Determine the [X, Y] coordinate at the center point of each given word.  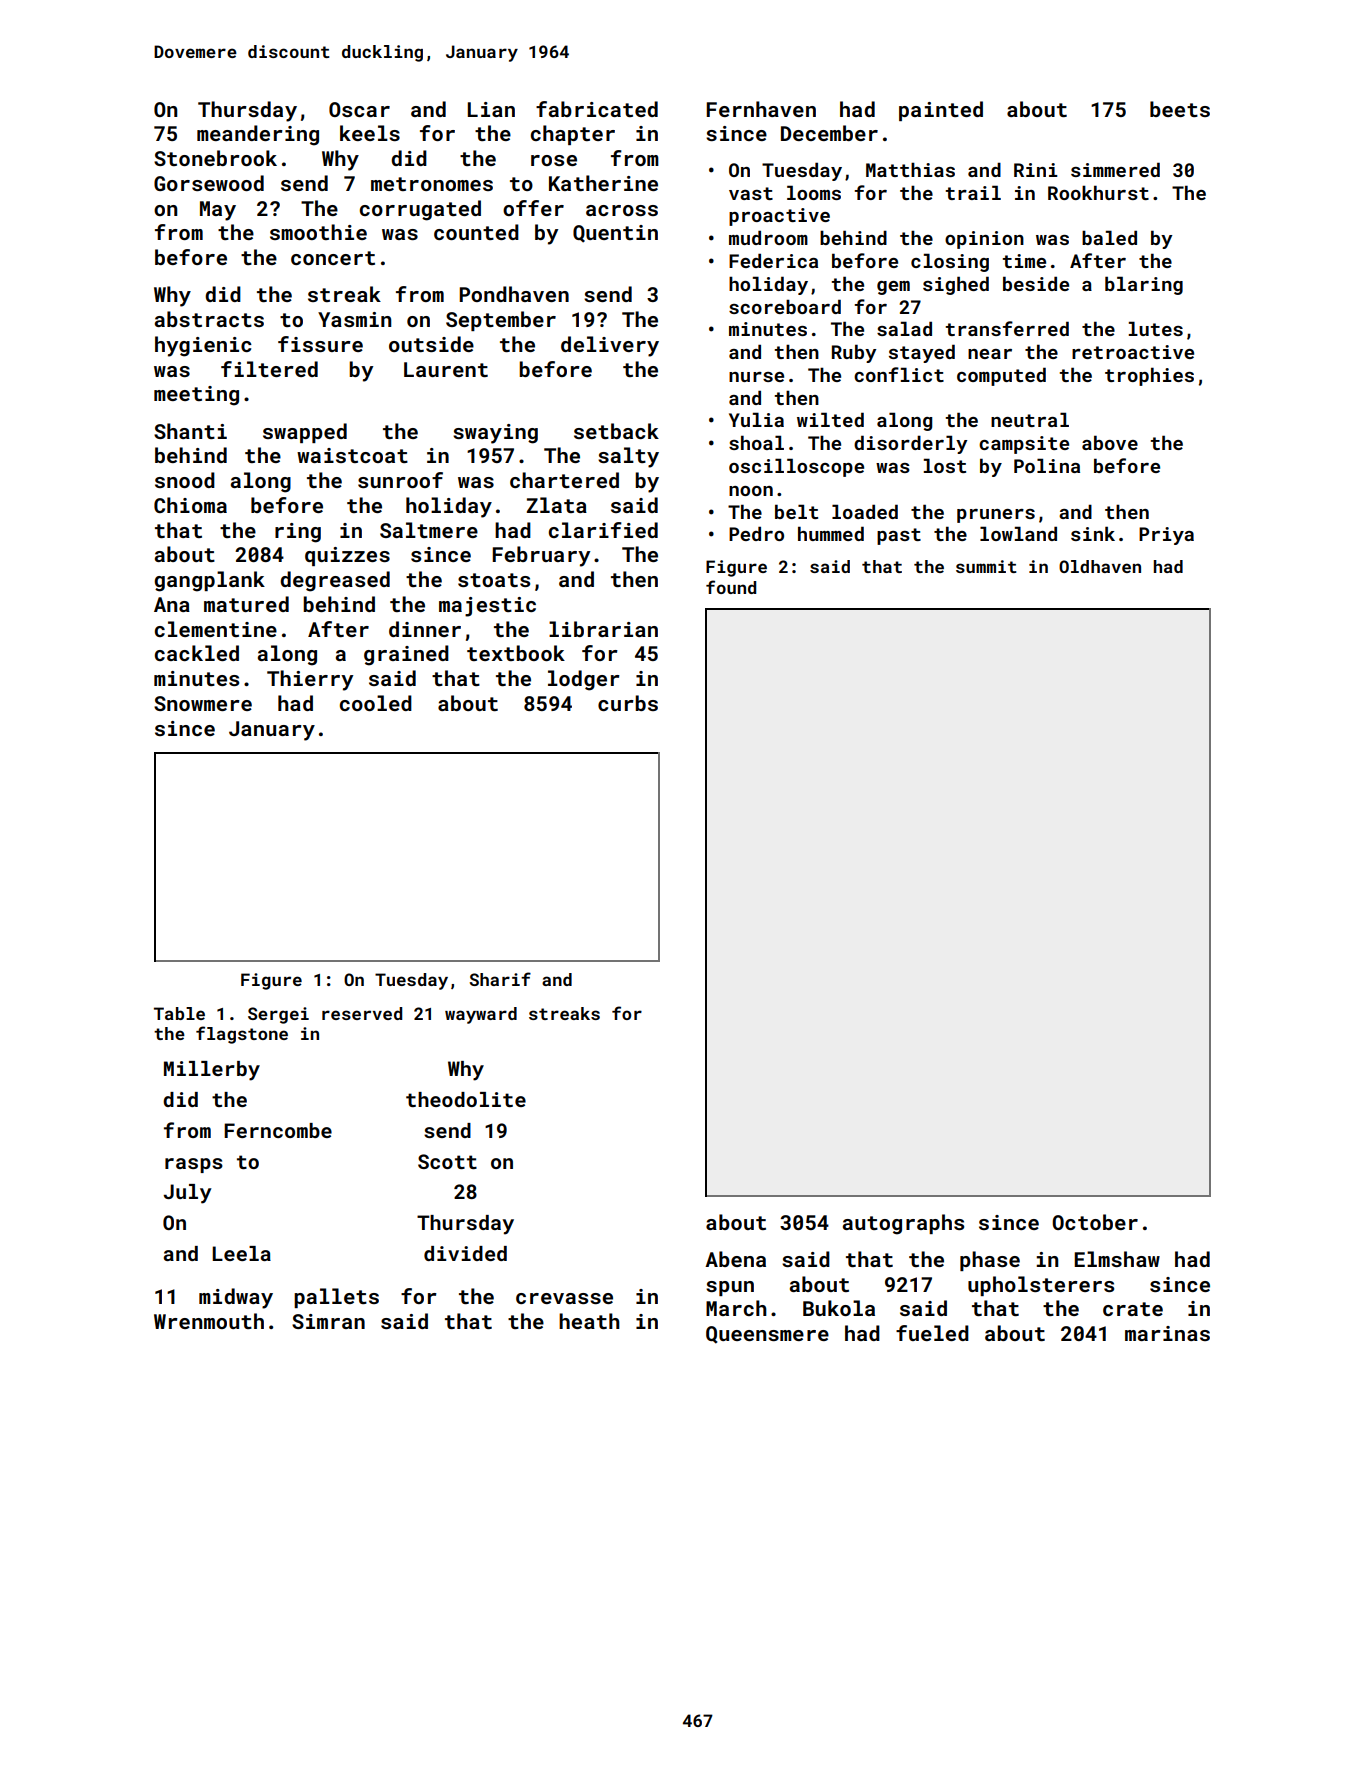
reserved [362, 1013]
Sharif [500, 979]
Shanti [190, 431]
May [218, 211]
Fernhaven [761, 109]
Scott [447, 1161]
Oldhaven [1100, 566]
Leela [241, 1253]
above [1110, 442]
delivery [610, 346]
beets [1180, 109]
